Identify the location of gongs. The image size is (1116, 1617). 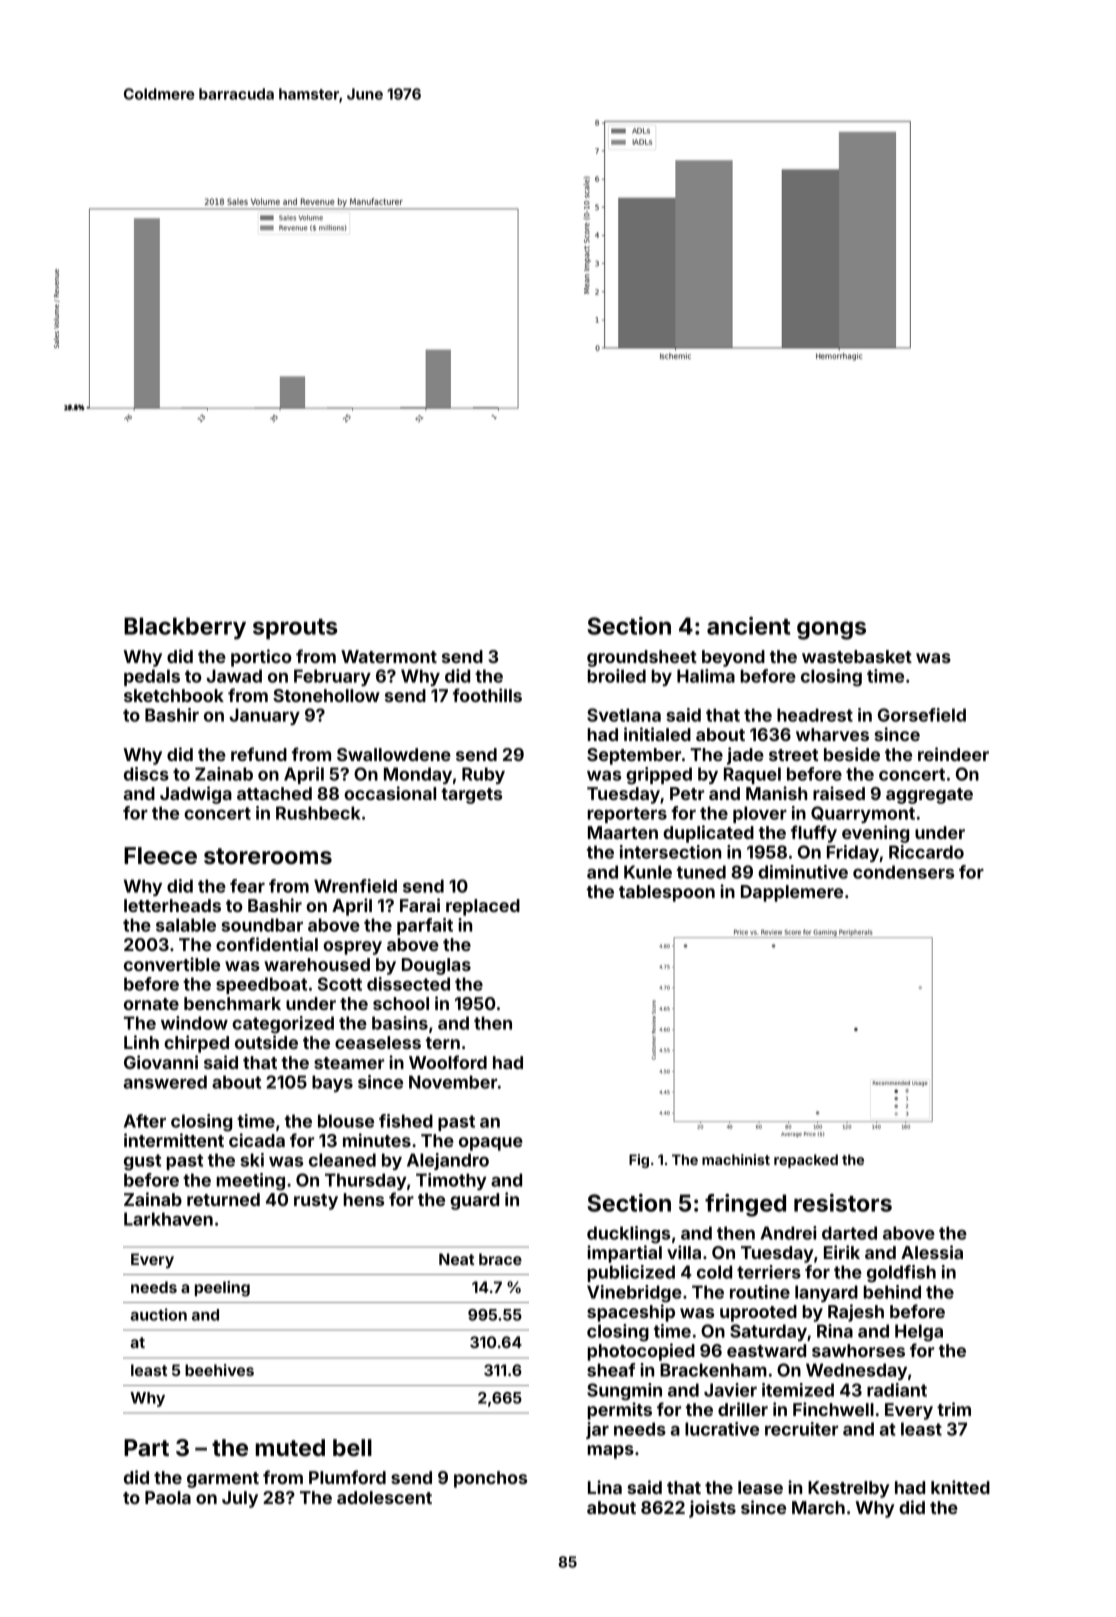
(831, 630).
